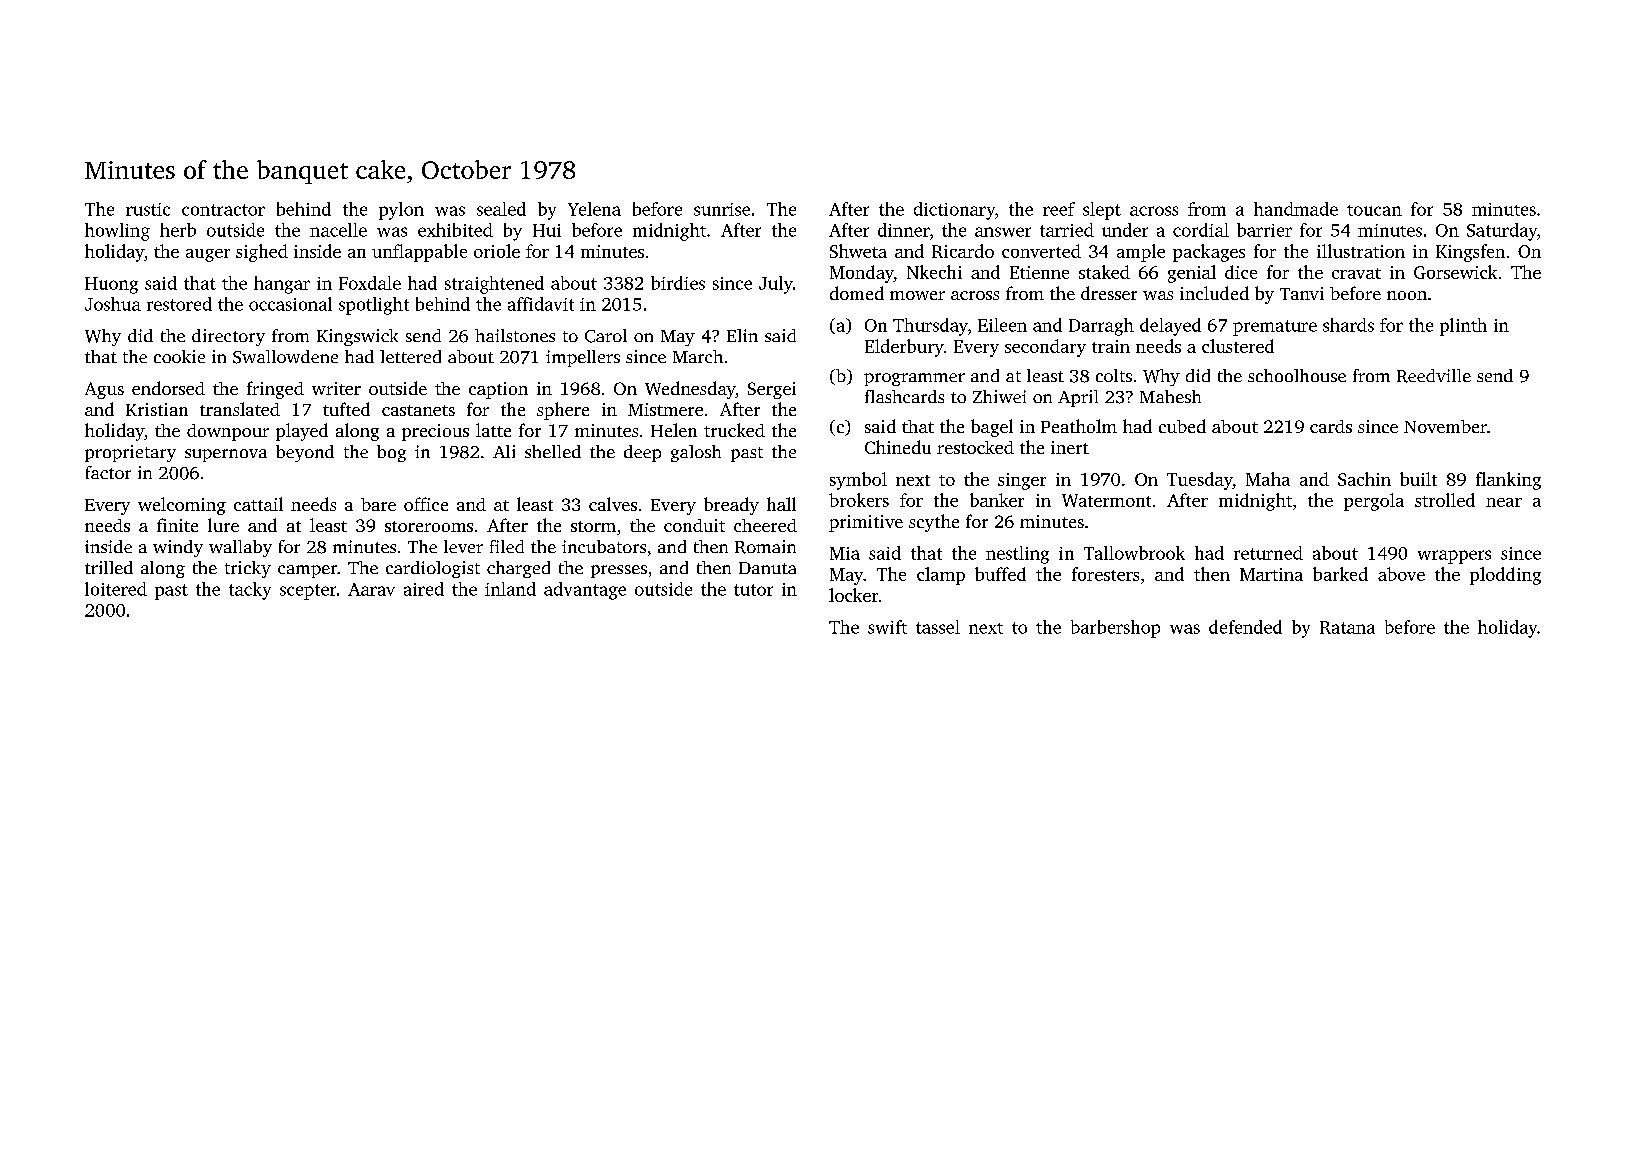 Image resolution: width=1626 pixels, height=1150 pixels. What do you see at coordinates (1455, 272) in the document?
I see `Gorsewick` at bounding box center [1455, 272].
